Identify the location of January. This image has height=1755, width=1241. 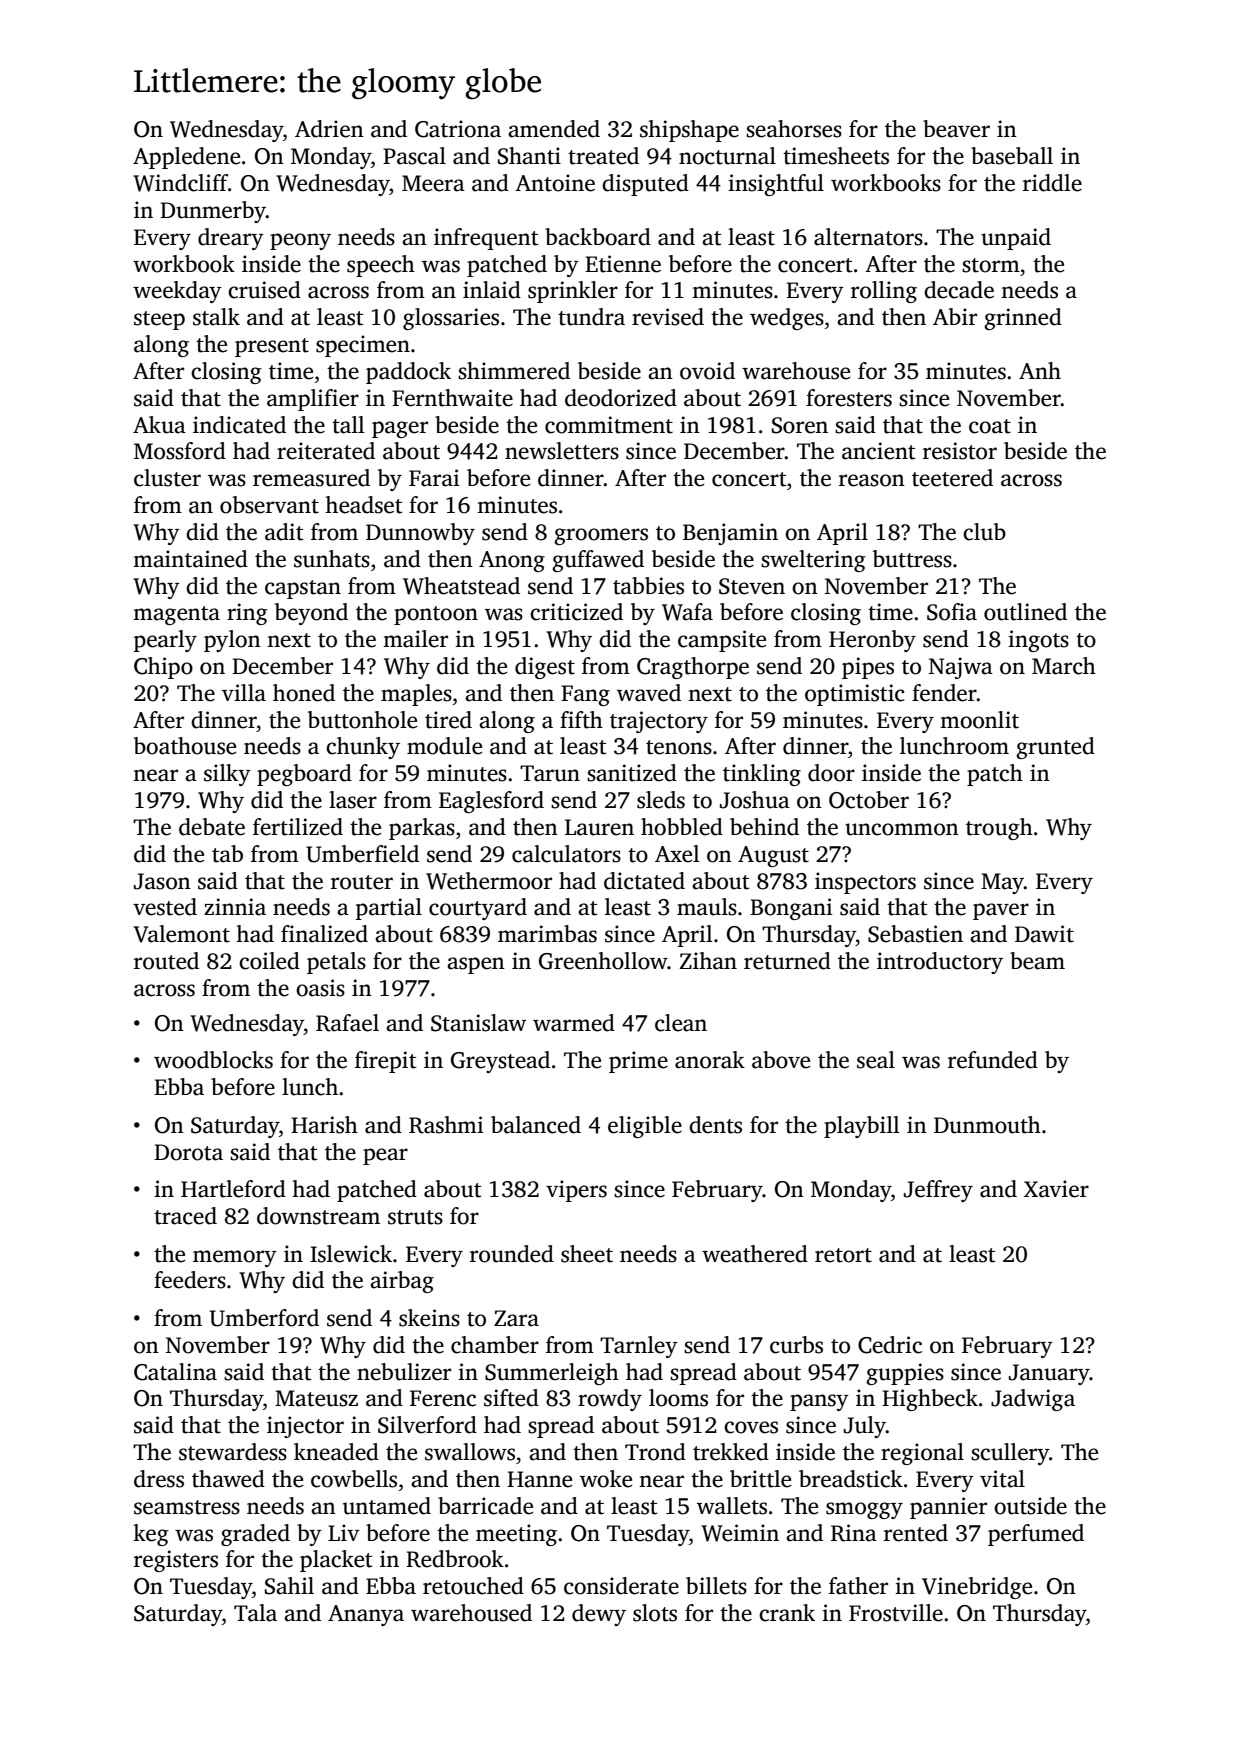
(1049, 1374).
